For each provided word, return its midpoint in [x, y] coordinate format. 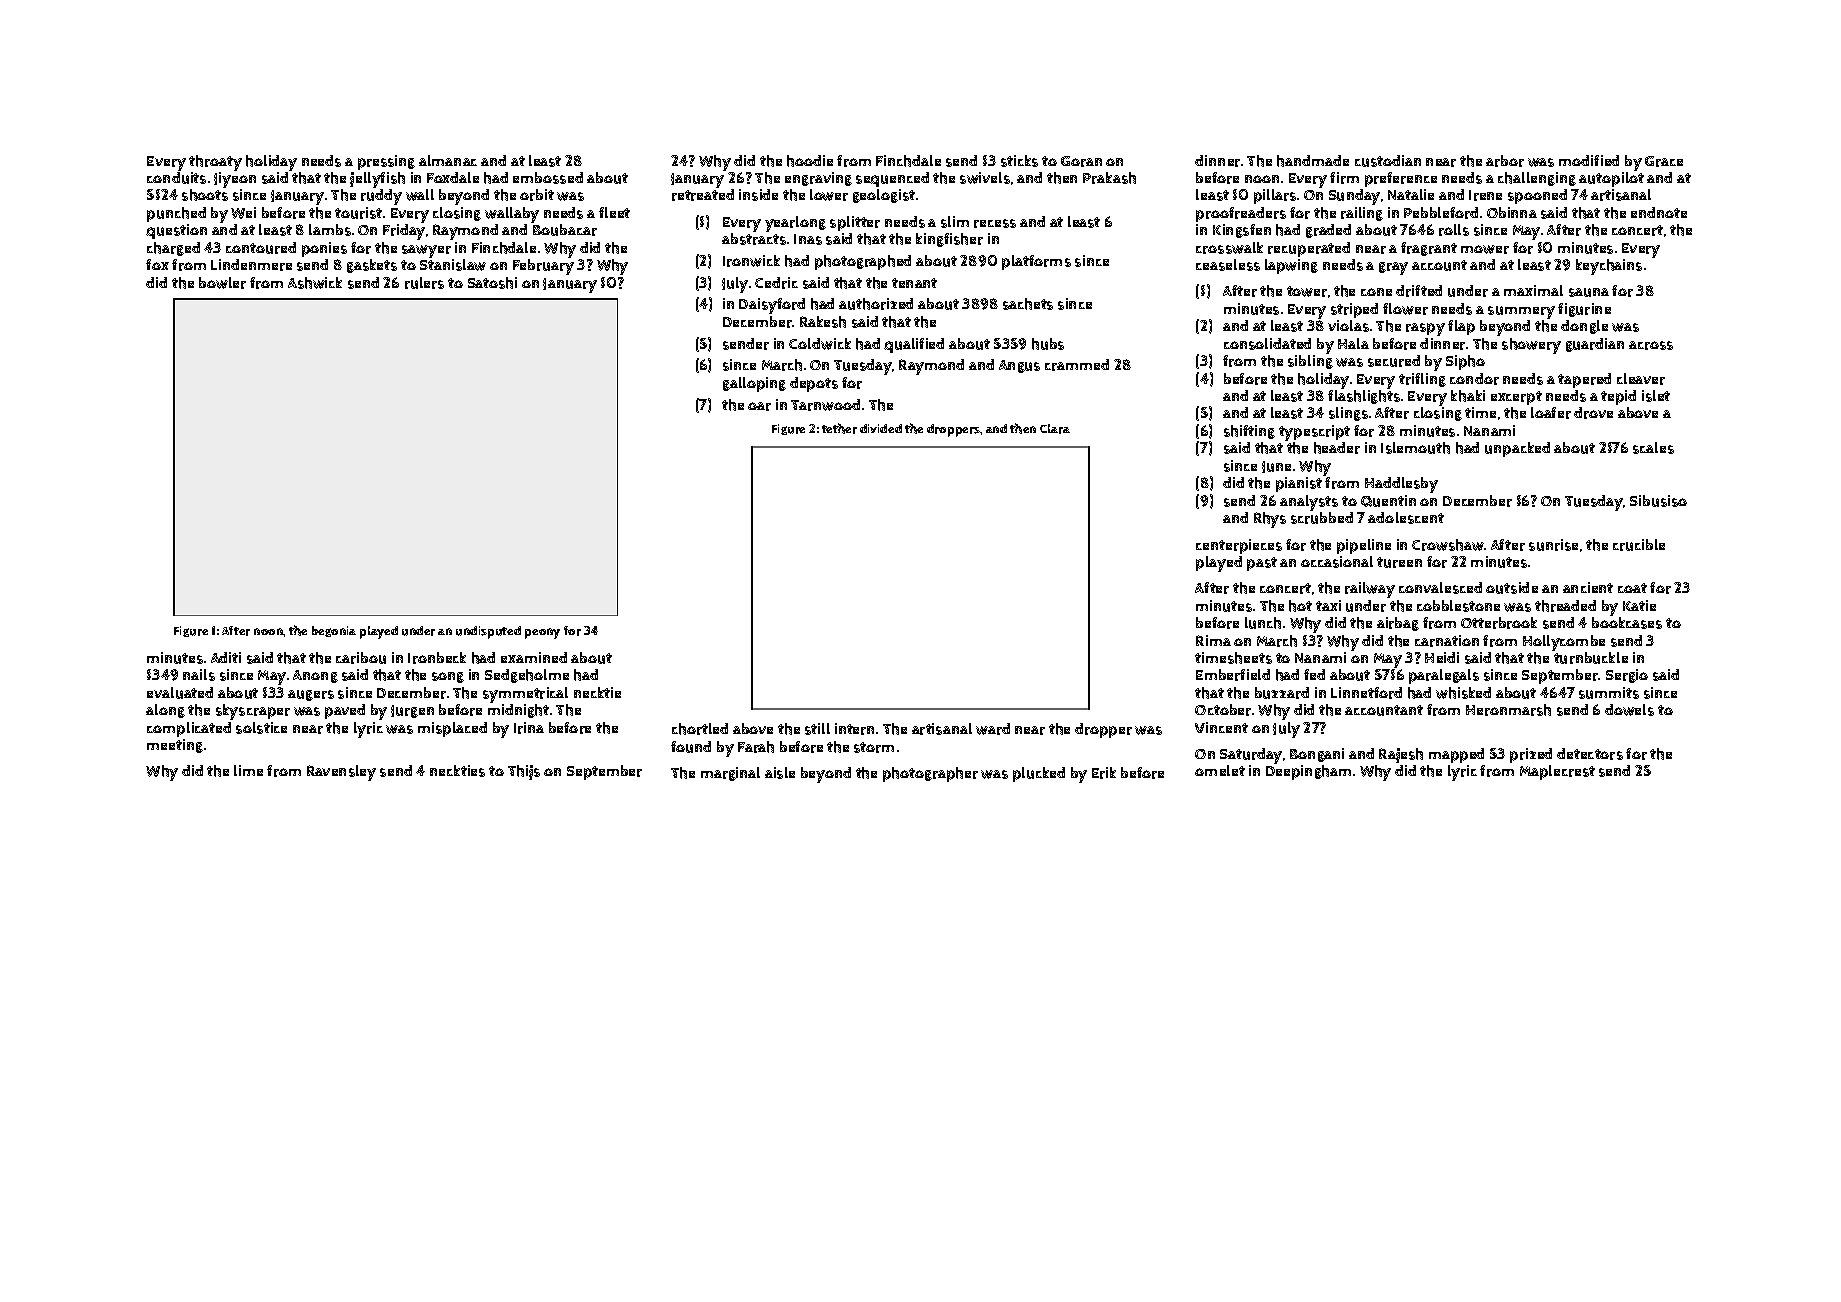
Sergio [1627, 676]
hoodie [810, 161]
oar [759, 406]
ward [993, 729]
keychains [1609, 267]
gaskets [372, 266]
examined [534, 657]
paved [345, 711]
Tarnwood [825, 405]
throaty [215, 163]
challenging [1537, 179]
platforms [1036, 262]
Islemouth [1415, 448]
